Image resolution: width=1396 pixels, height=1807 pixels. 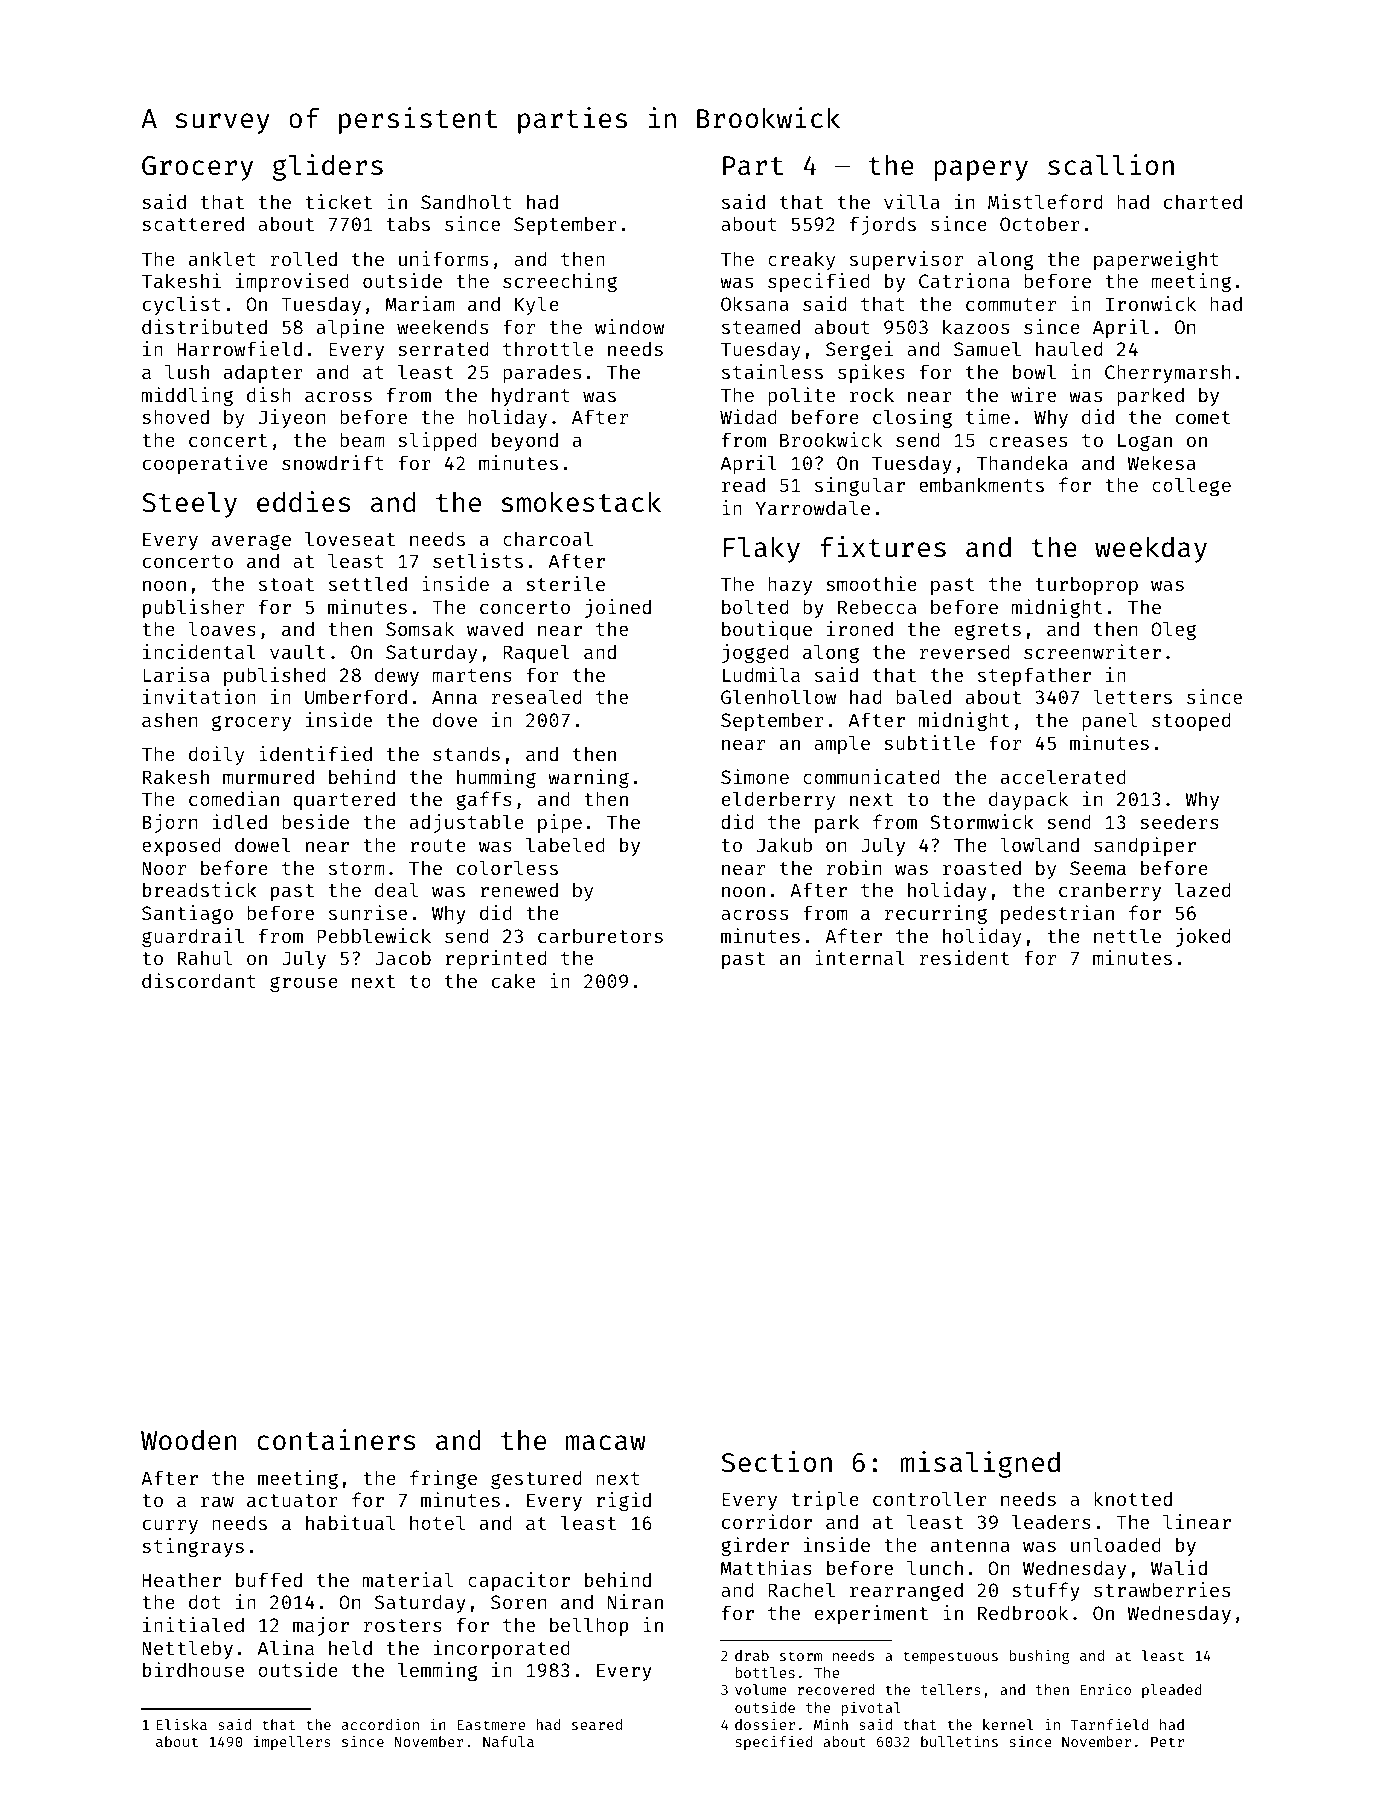 What do you see at coordinates (1173, 630) in the screenshot?
I see `Oleg` at bounding box center [1173, 630].
